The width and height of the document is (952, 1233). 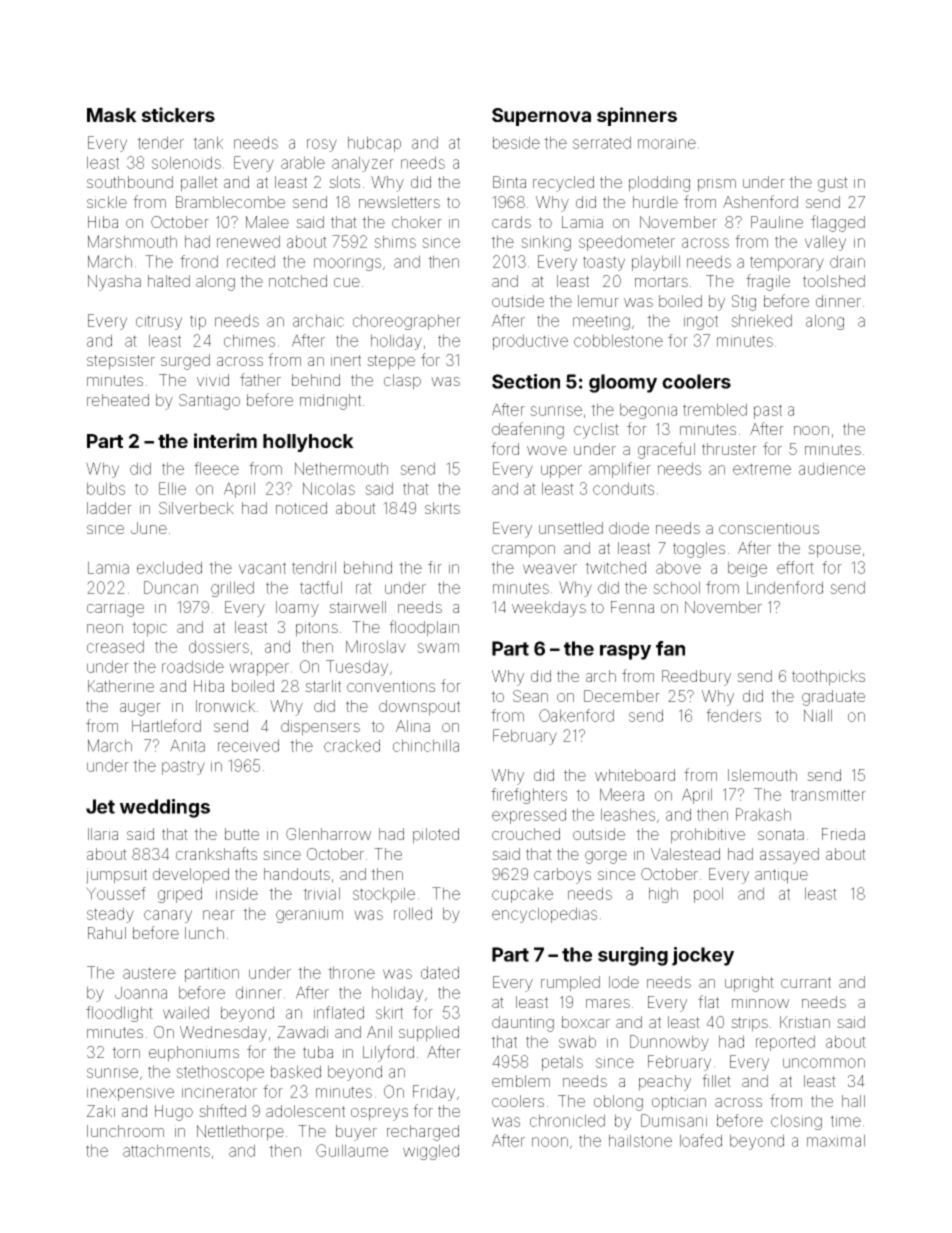 I want to click on begonia, so click(x=648, y=411).
